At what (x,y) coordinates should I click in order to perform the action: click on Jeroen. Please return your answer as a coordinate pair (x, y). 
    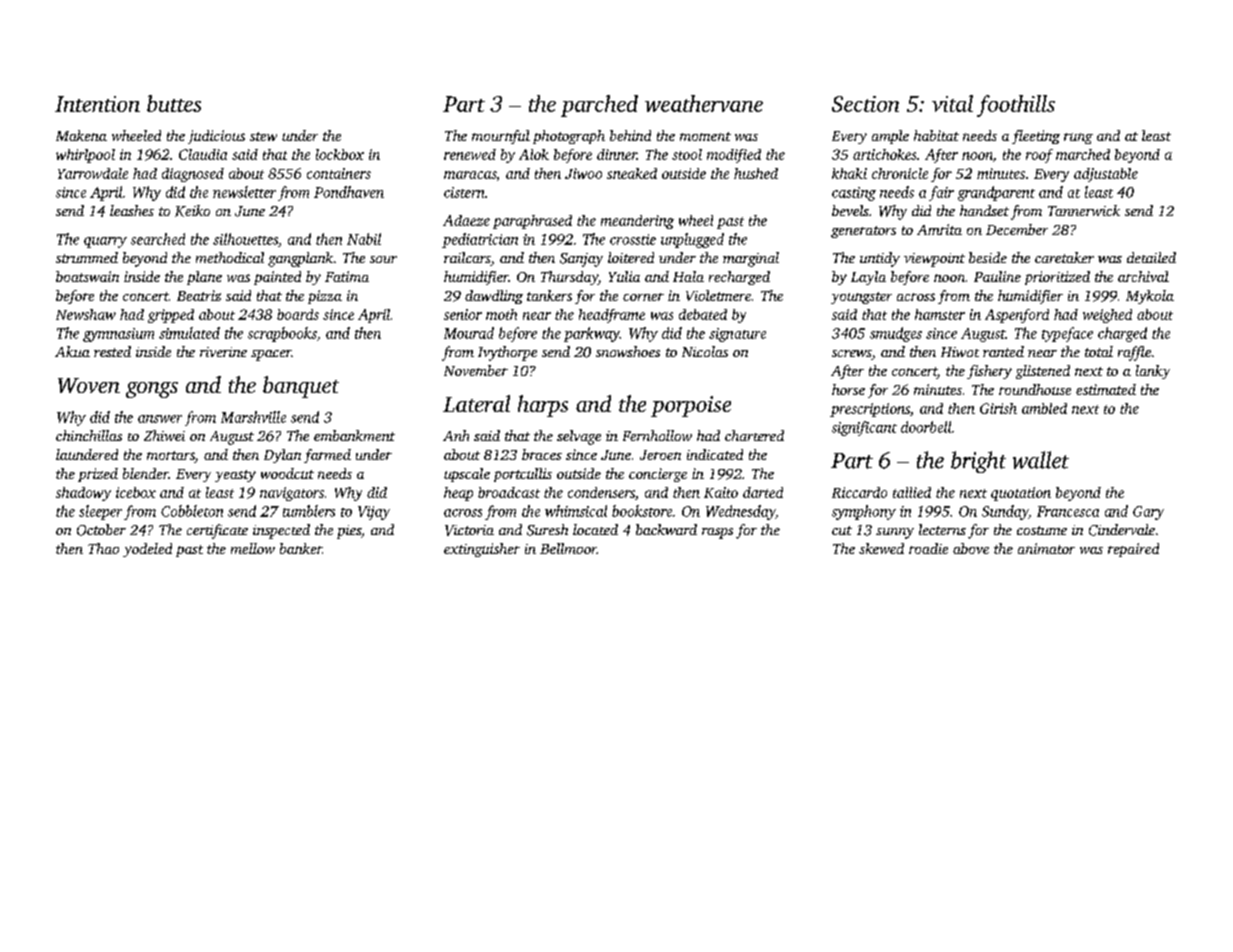
    Looking at the image, I should click on (660, 455).
